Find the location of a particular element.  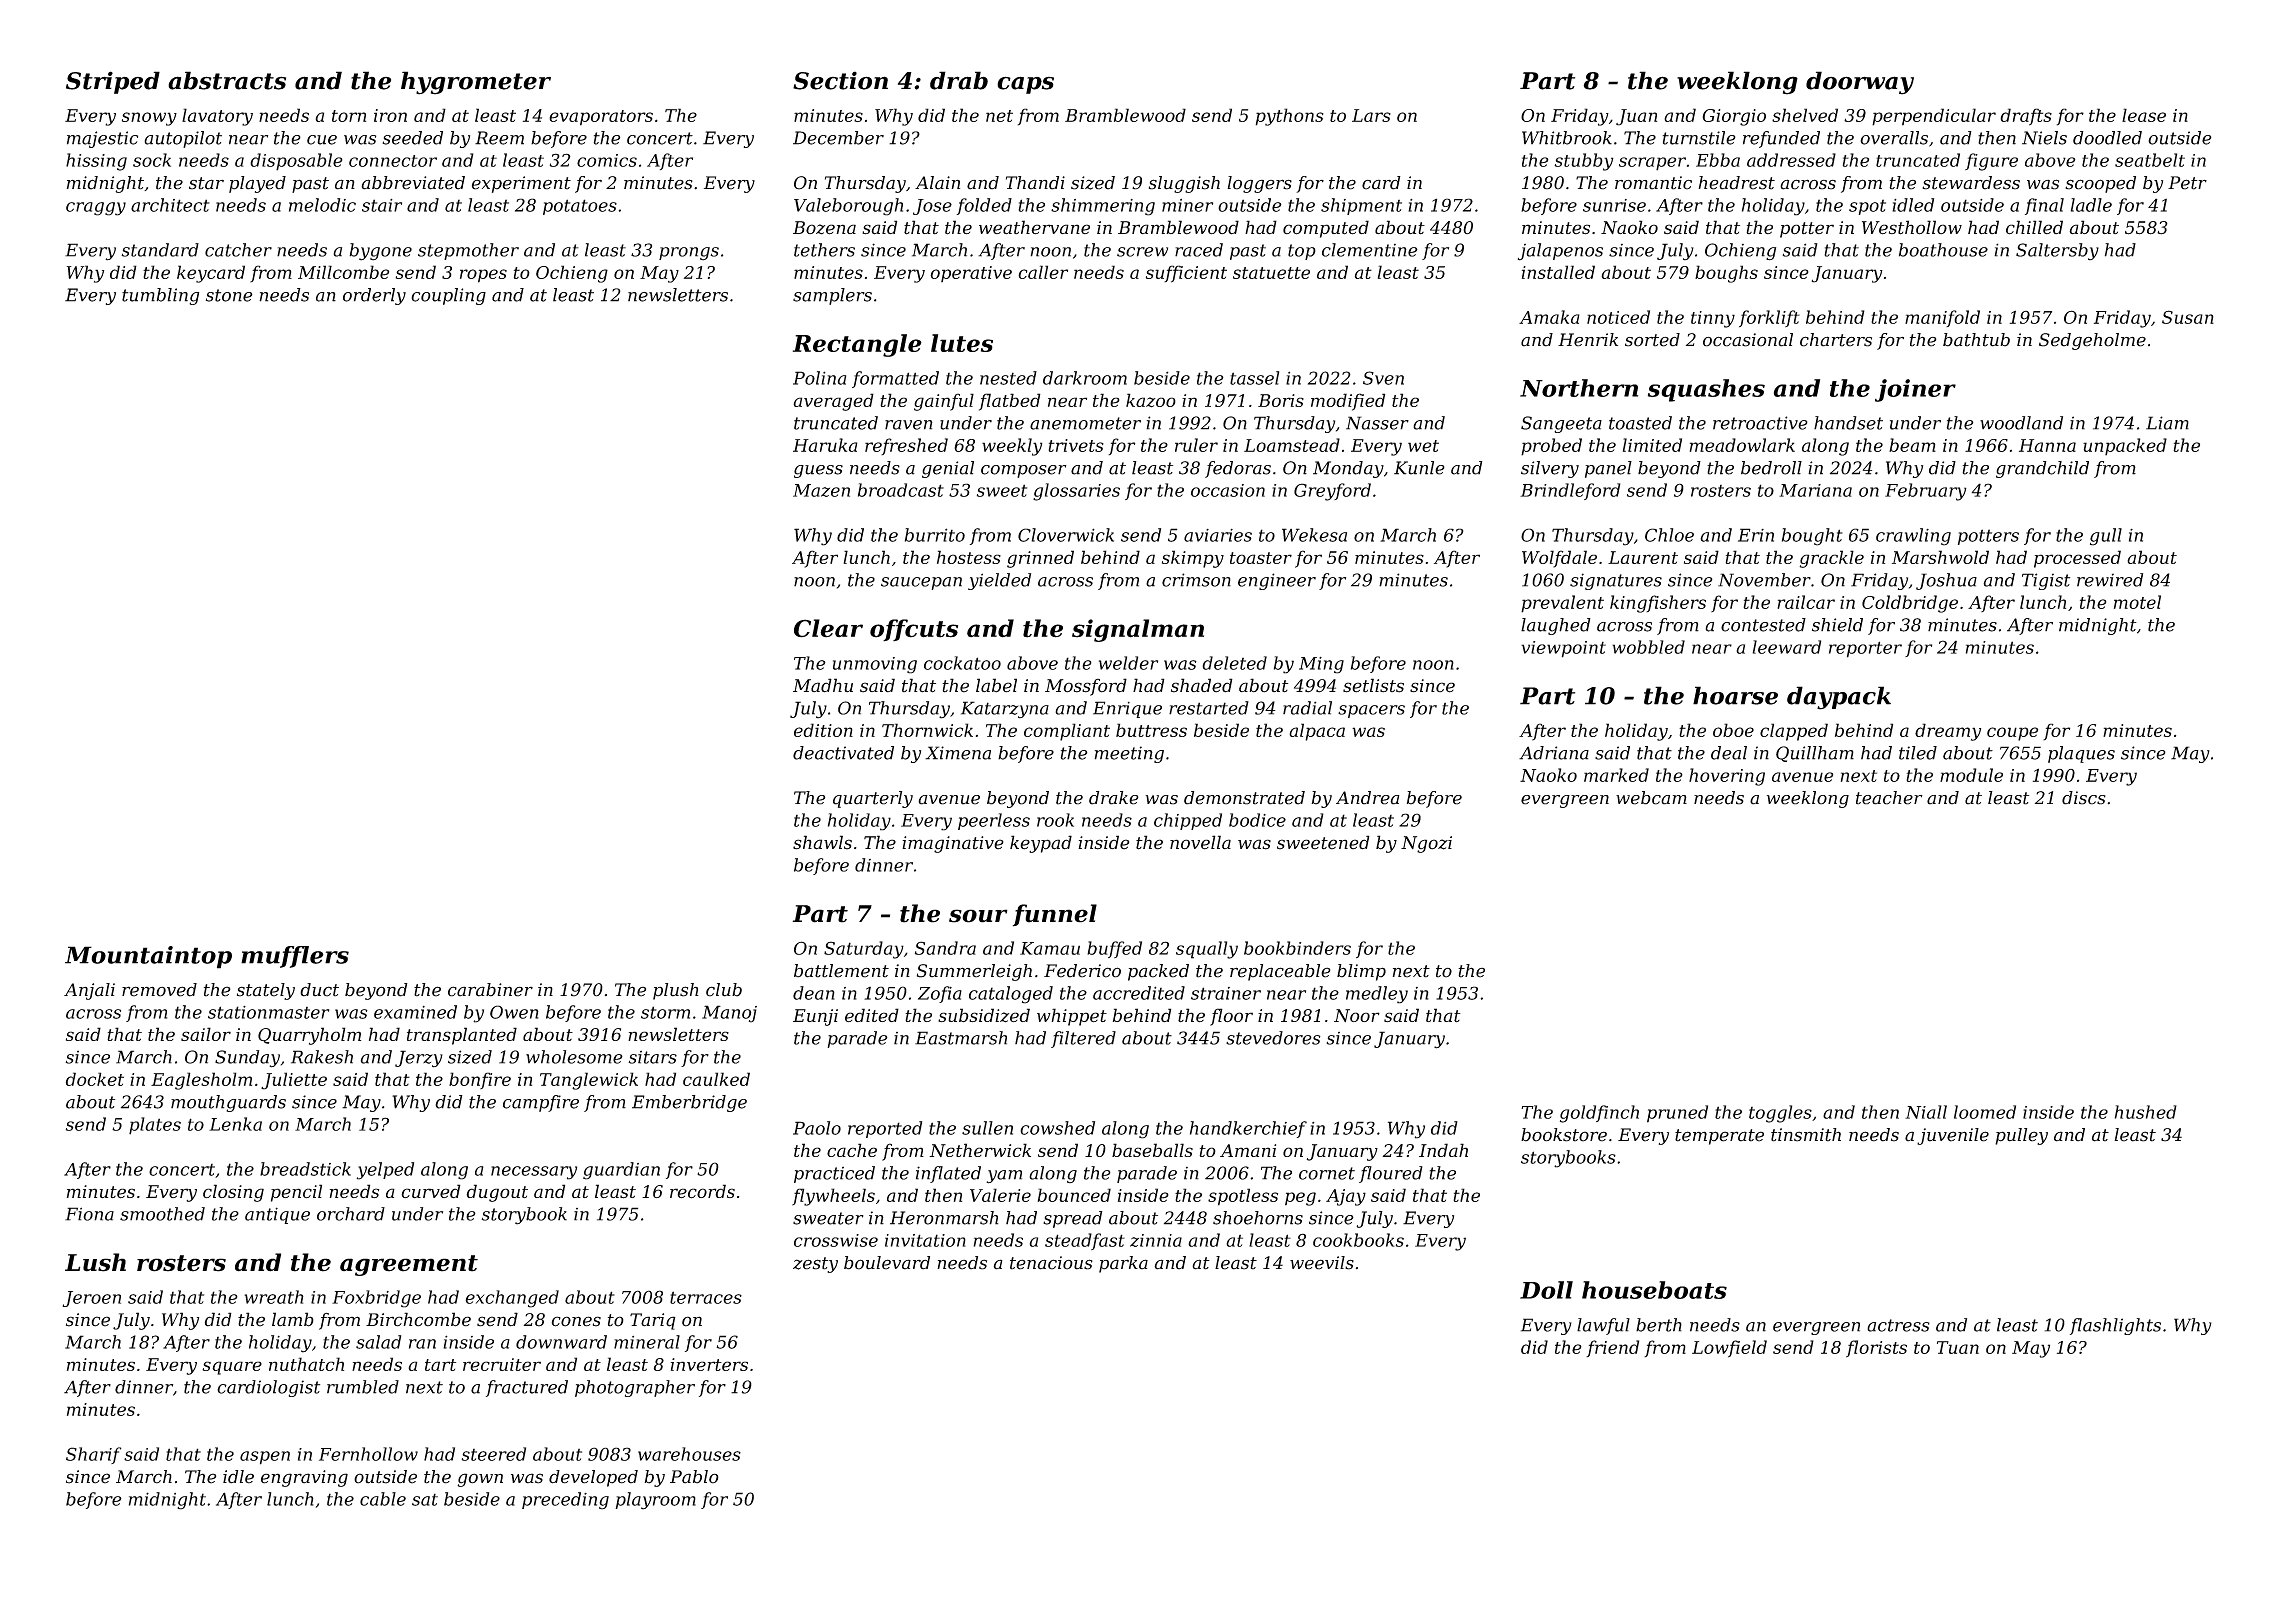

coupe is located at coordinates (2012, 734).
